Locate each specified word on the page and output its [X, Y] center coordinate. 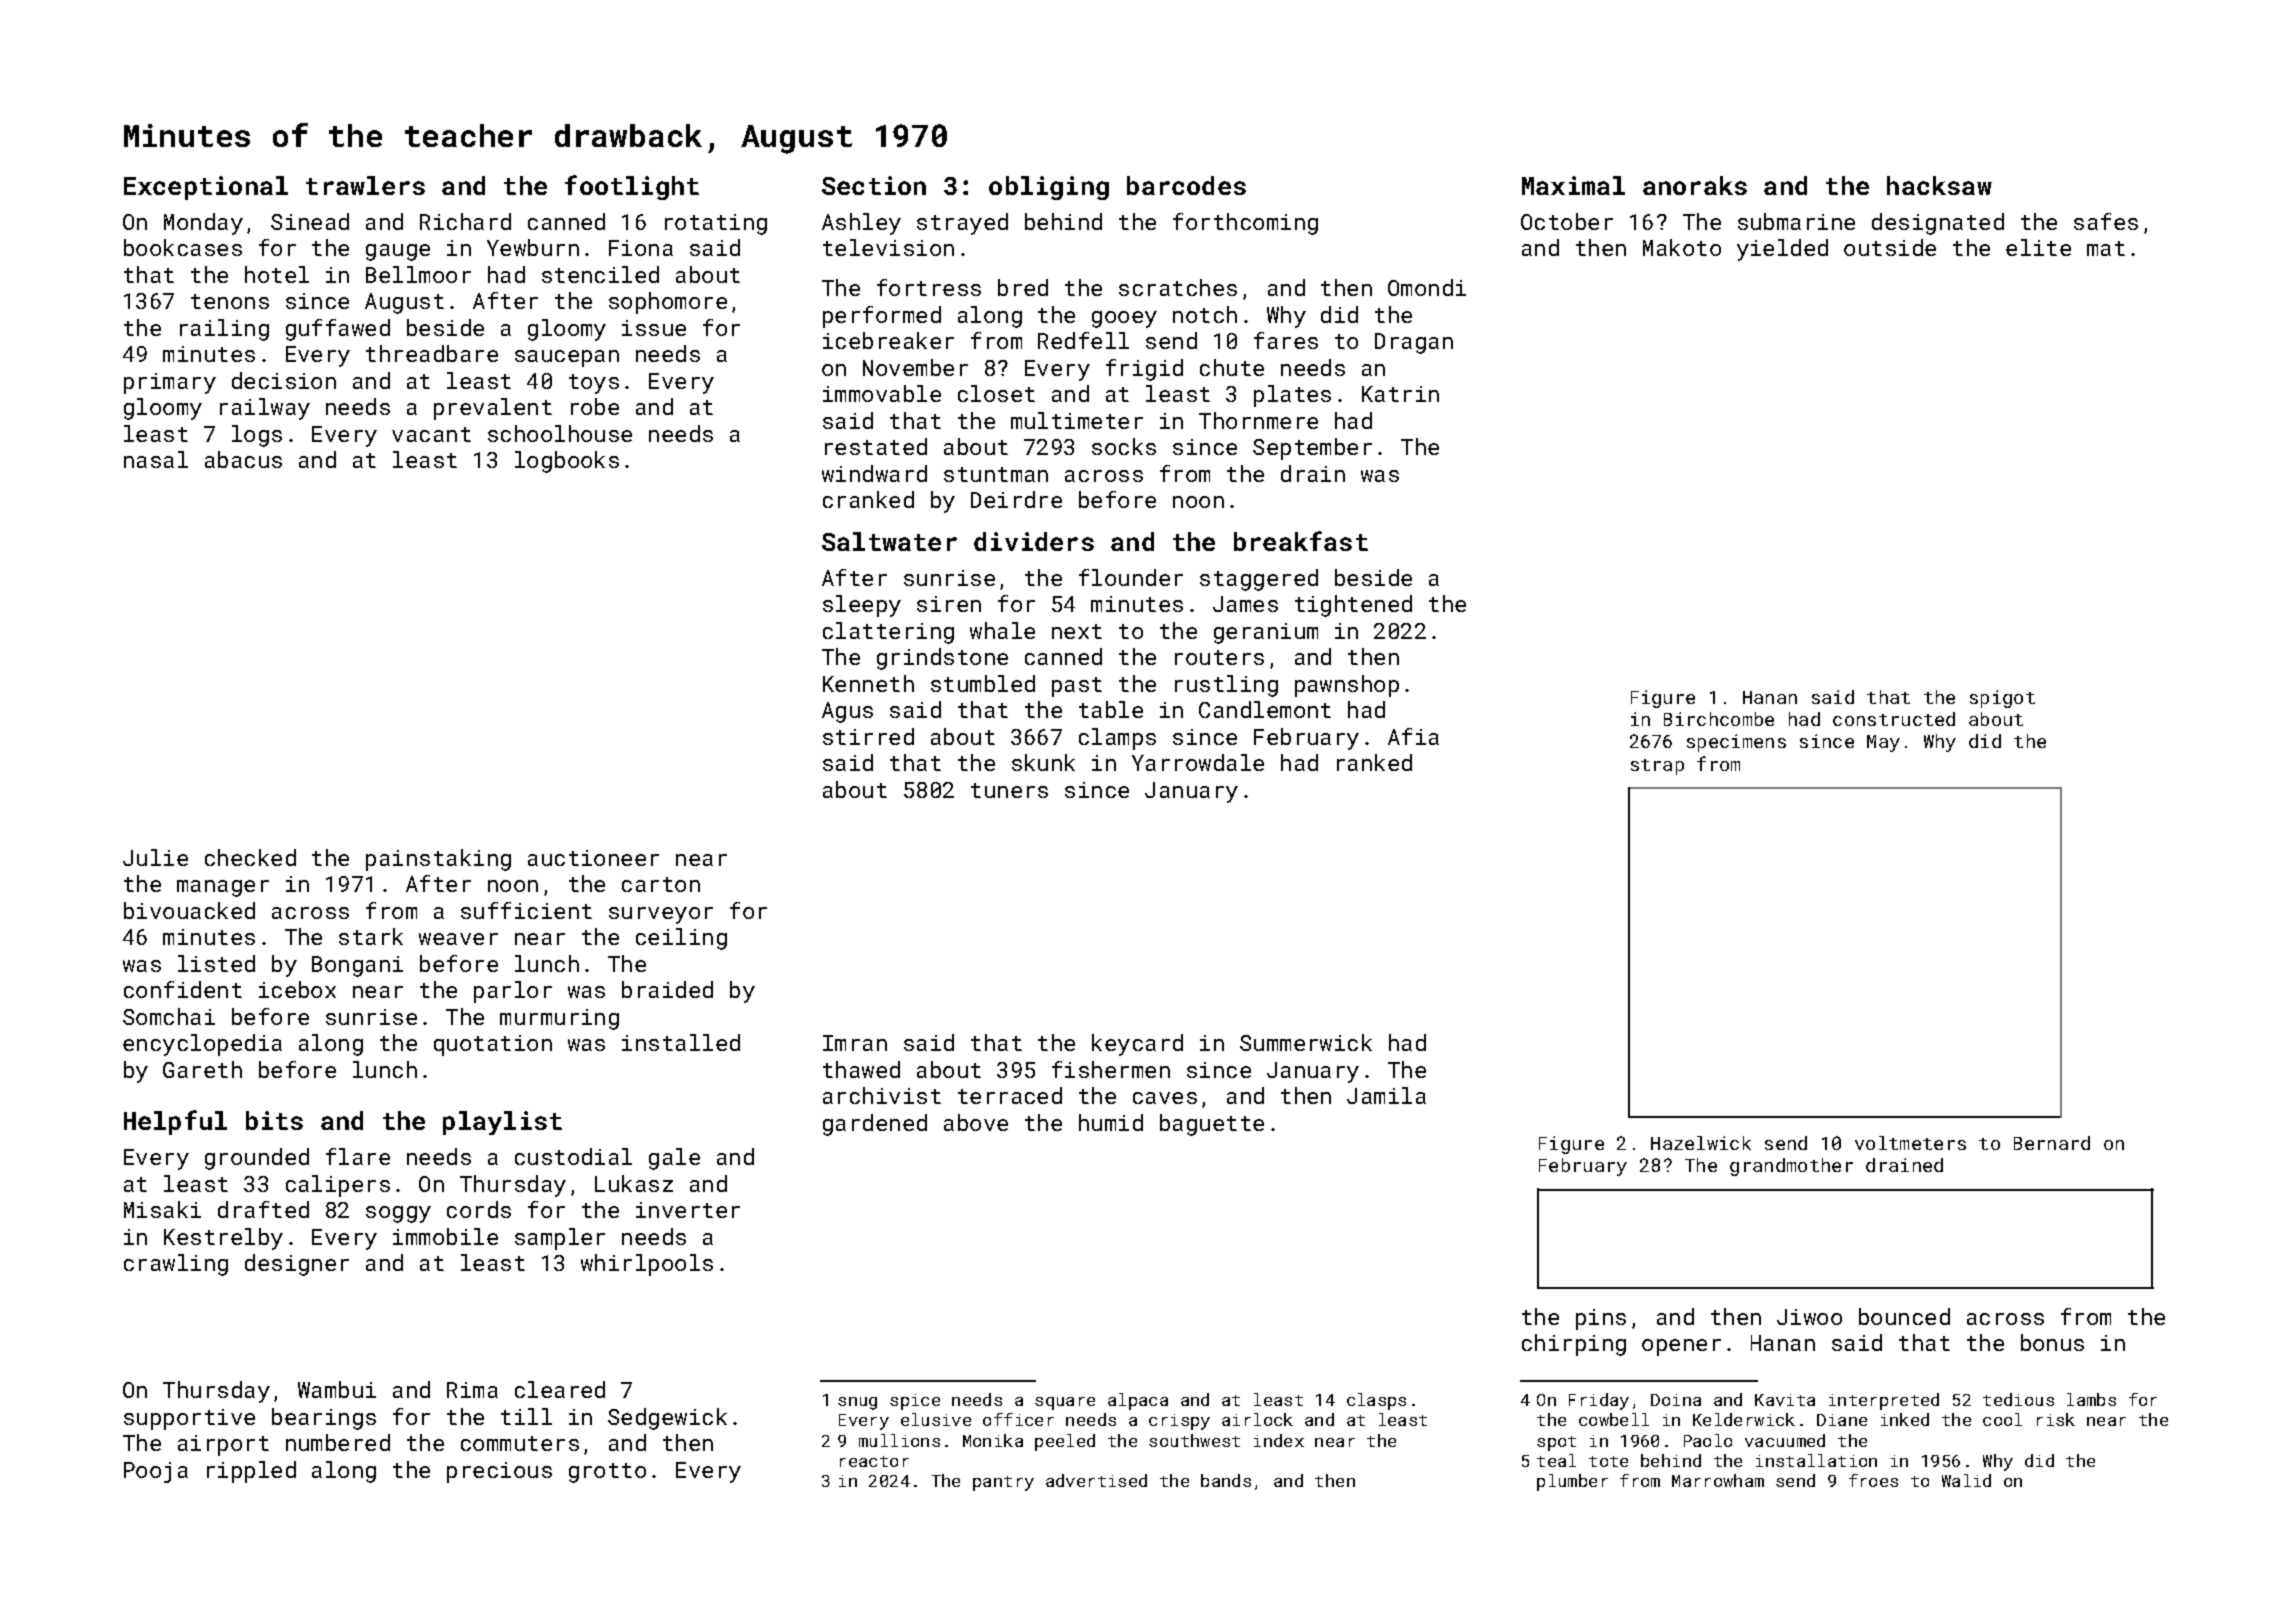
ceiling [681, 939]
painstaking [438, 860]
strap [1657, 767]
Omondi [1427, 287]
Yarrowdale [1198, 762]
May [1883, 743]
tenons [230, 301]
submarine [1796, 221]
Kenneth [868, 683]
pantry [1003, 1483]
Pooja [156, 1472]
